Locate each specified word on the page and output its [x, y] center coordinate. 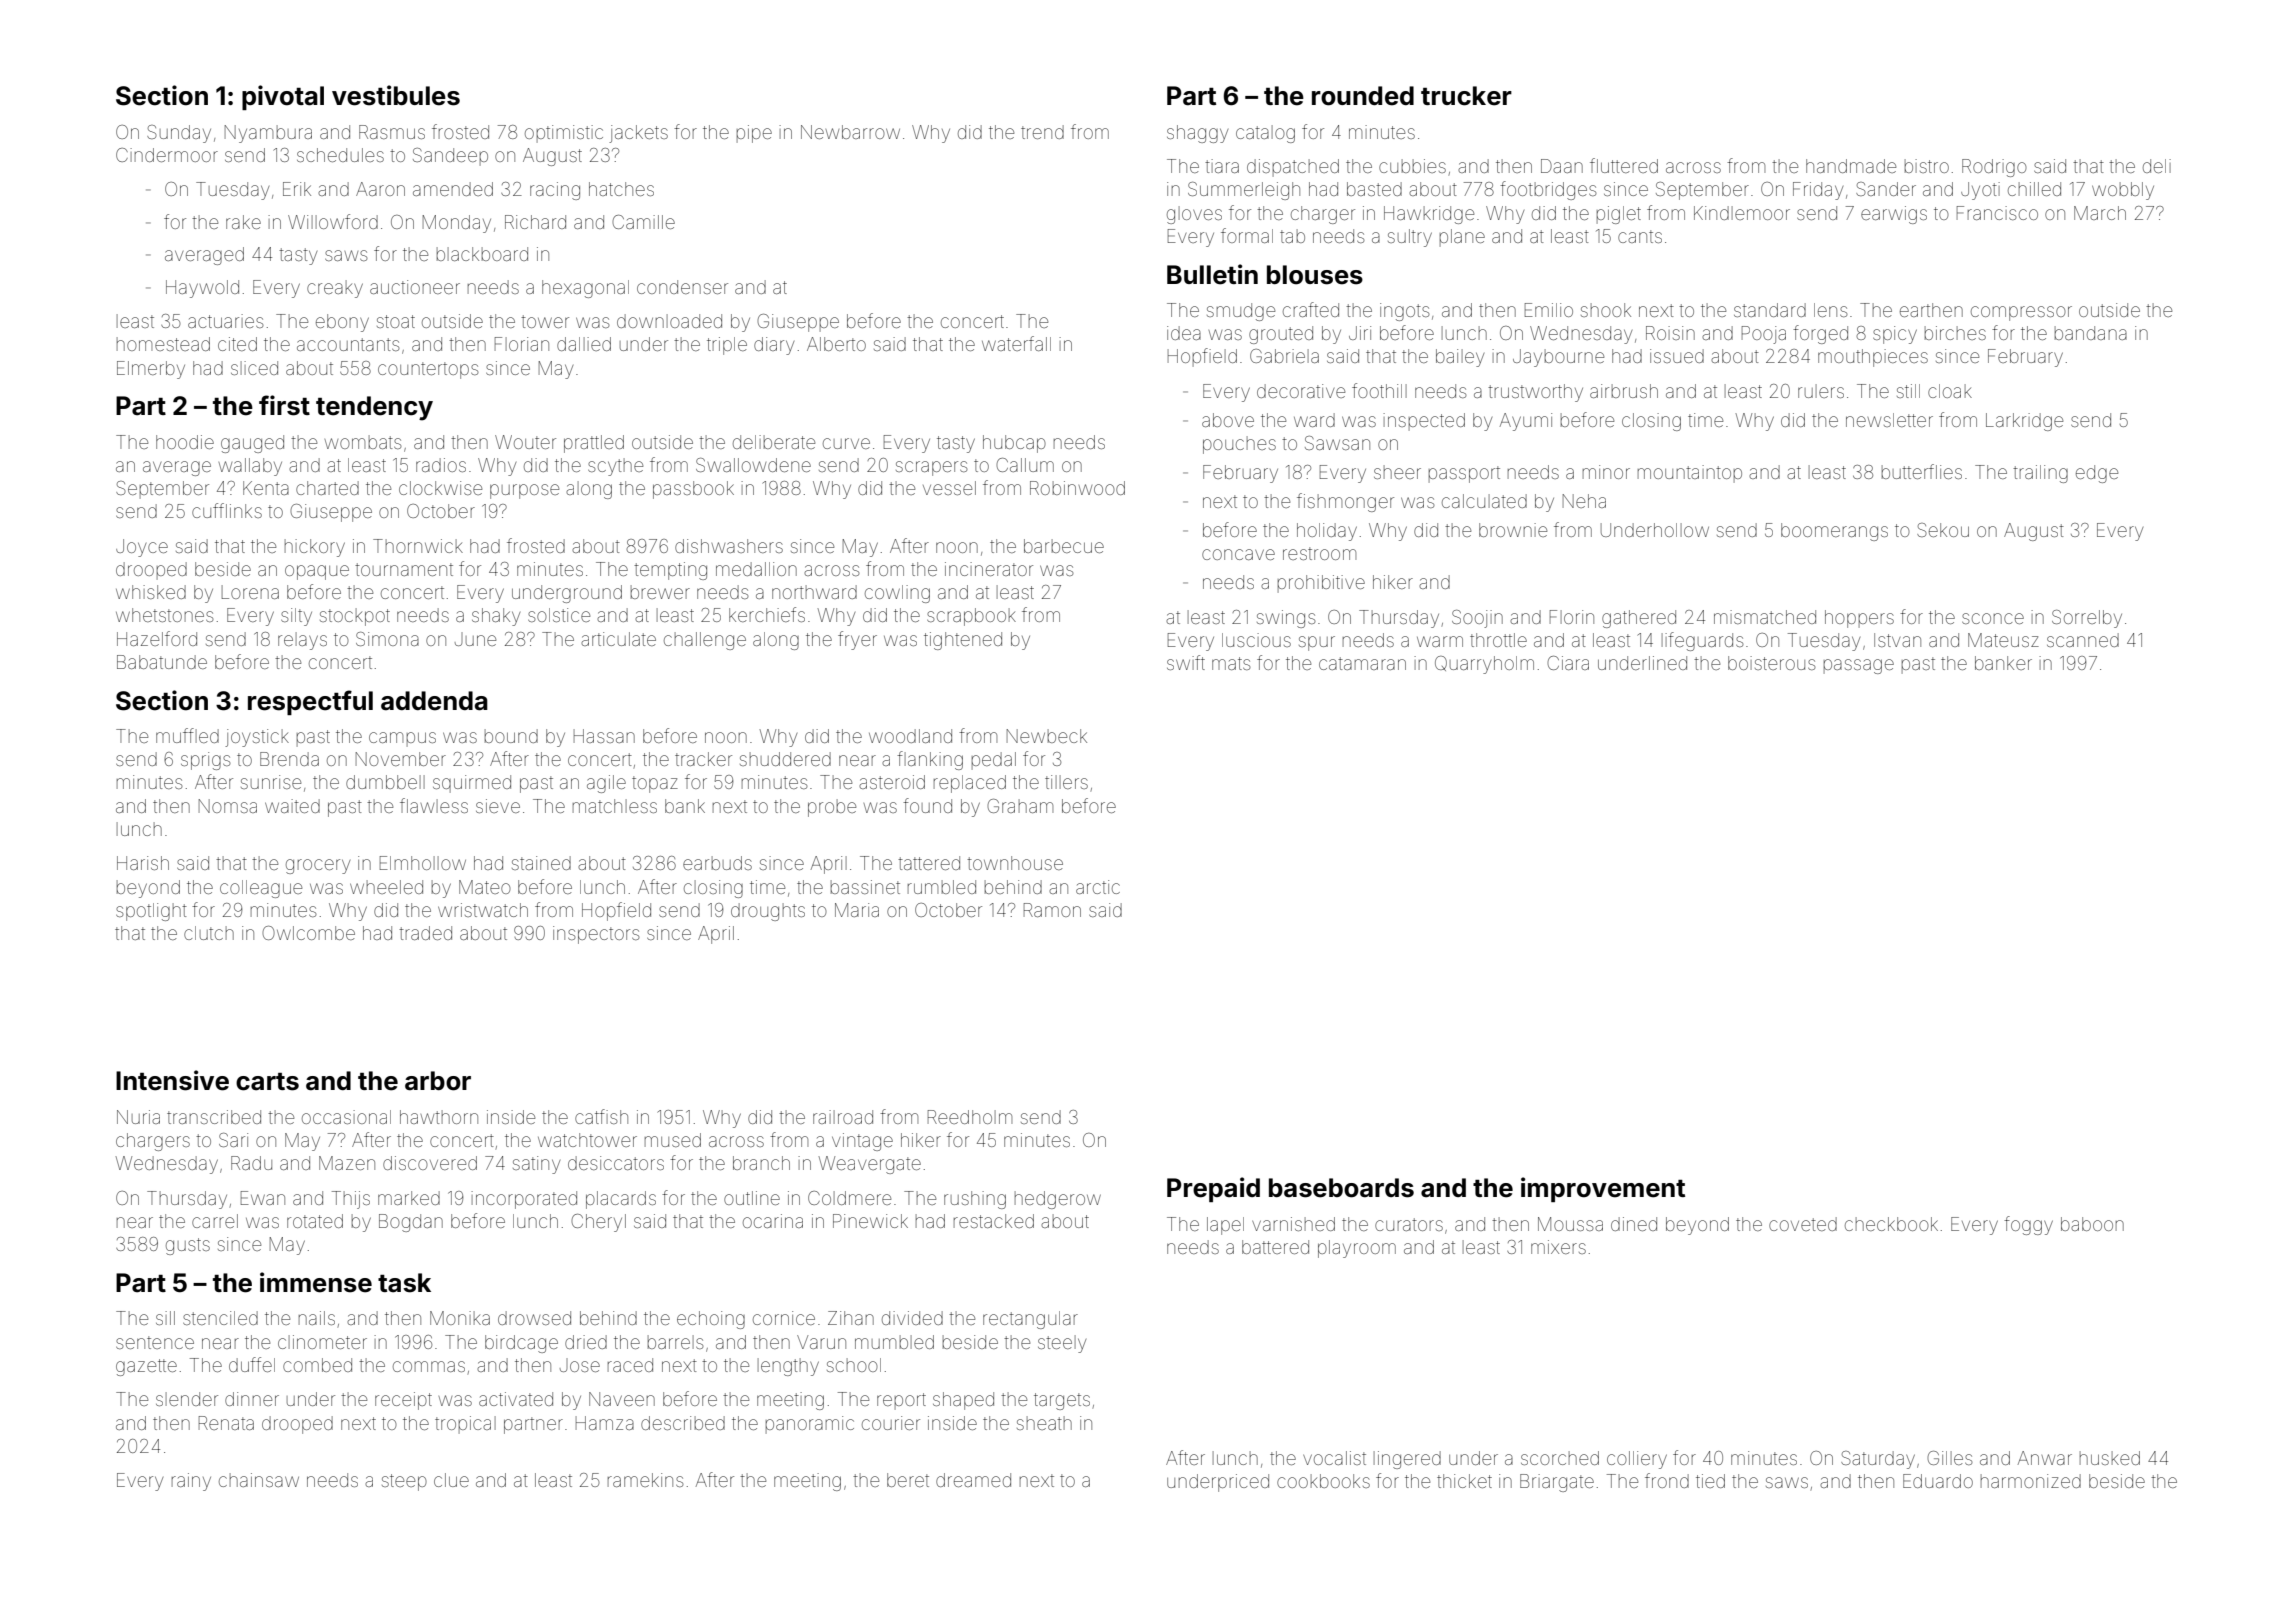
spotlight [151, 912]
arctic [1098, 887]
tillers [1066, 782]
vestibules [396, 95]
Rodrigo [1994, 168]
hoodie [185, 442]
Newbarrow [850, 132]
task [404, 1283]
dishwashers [729, 546]
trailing [2040, 474]
